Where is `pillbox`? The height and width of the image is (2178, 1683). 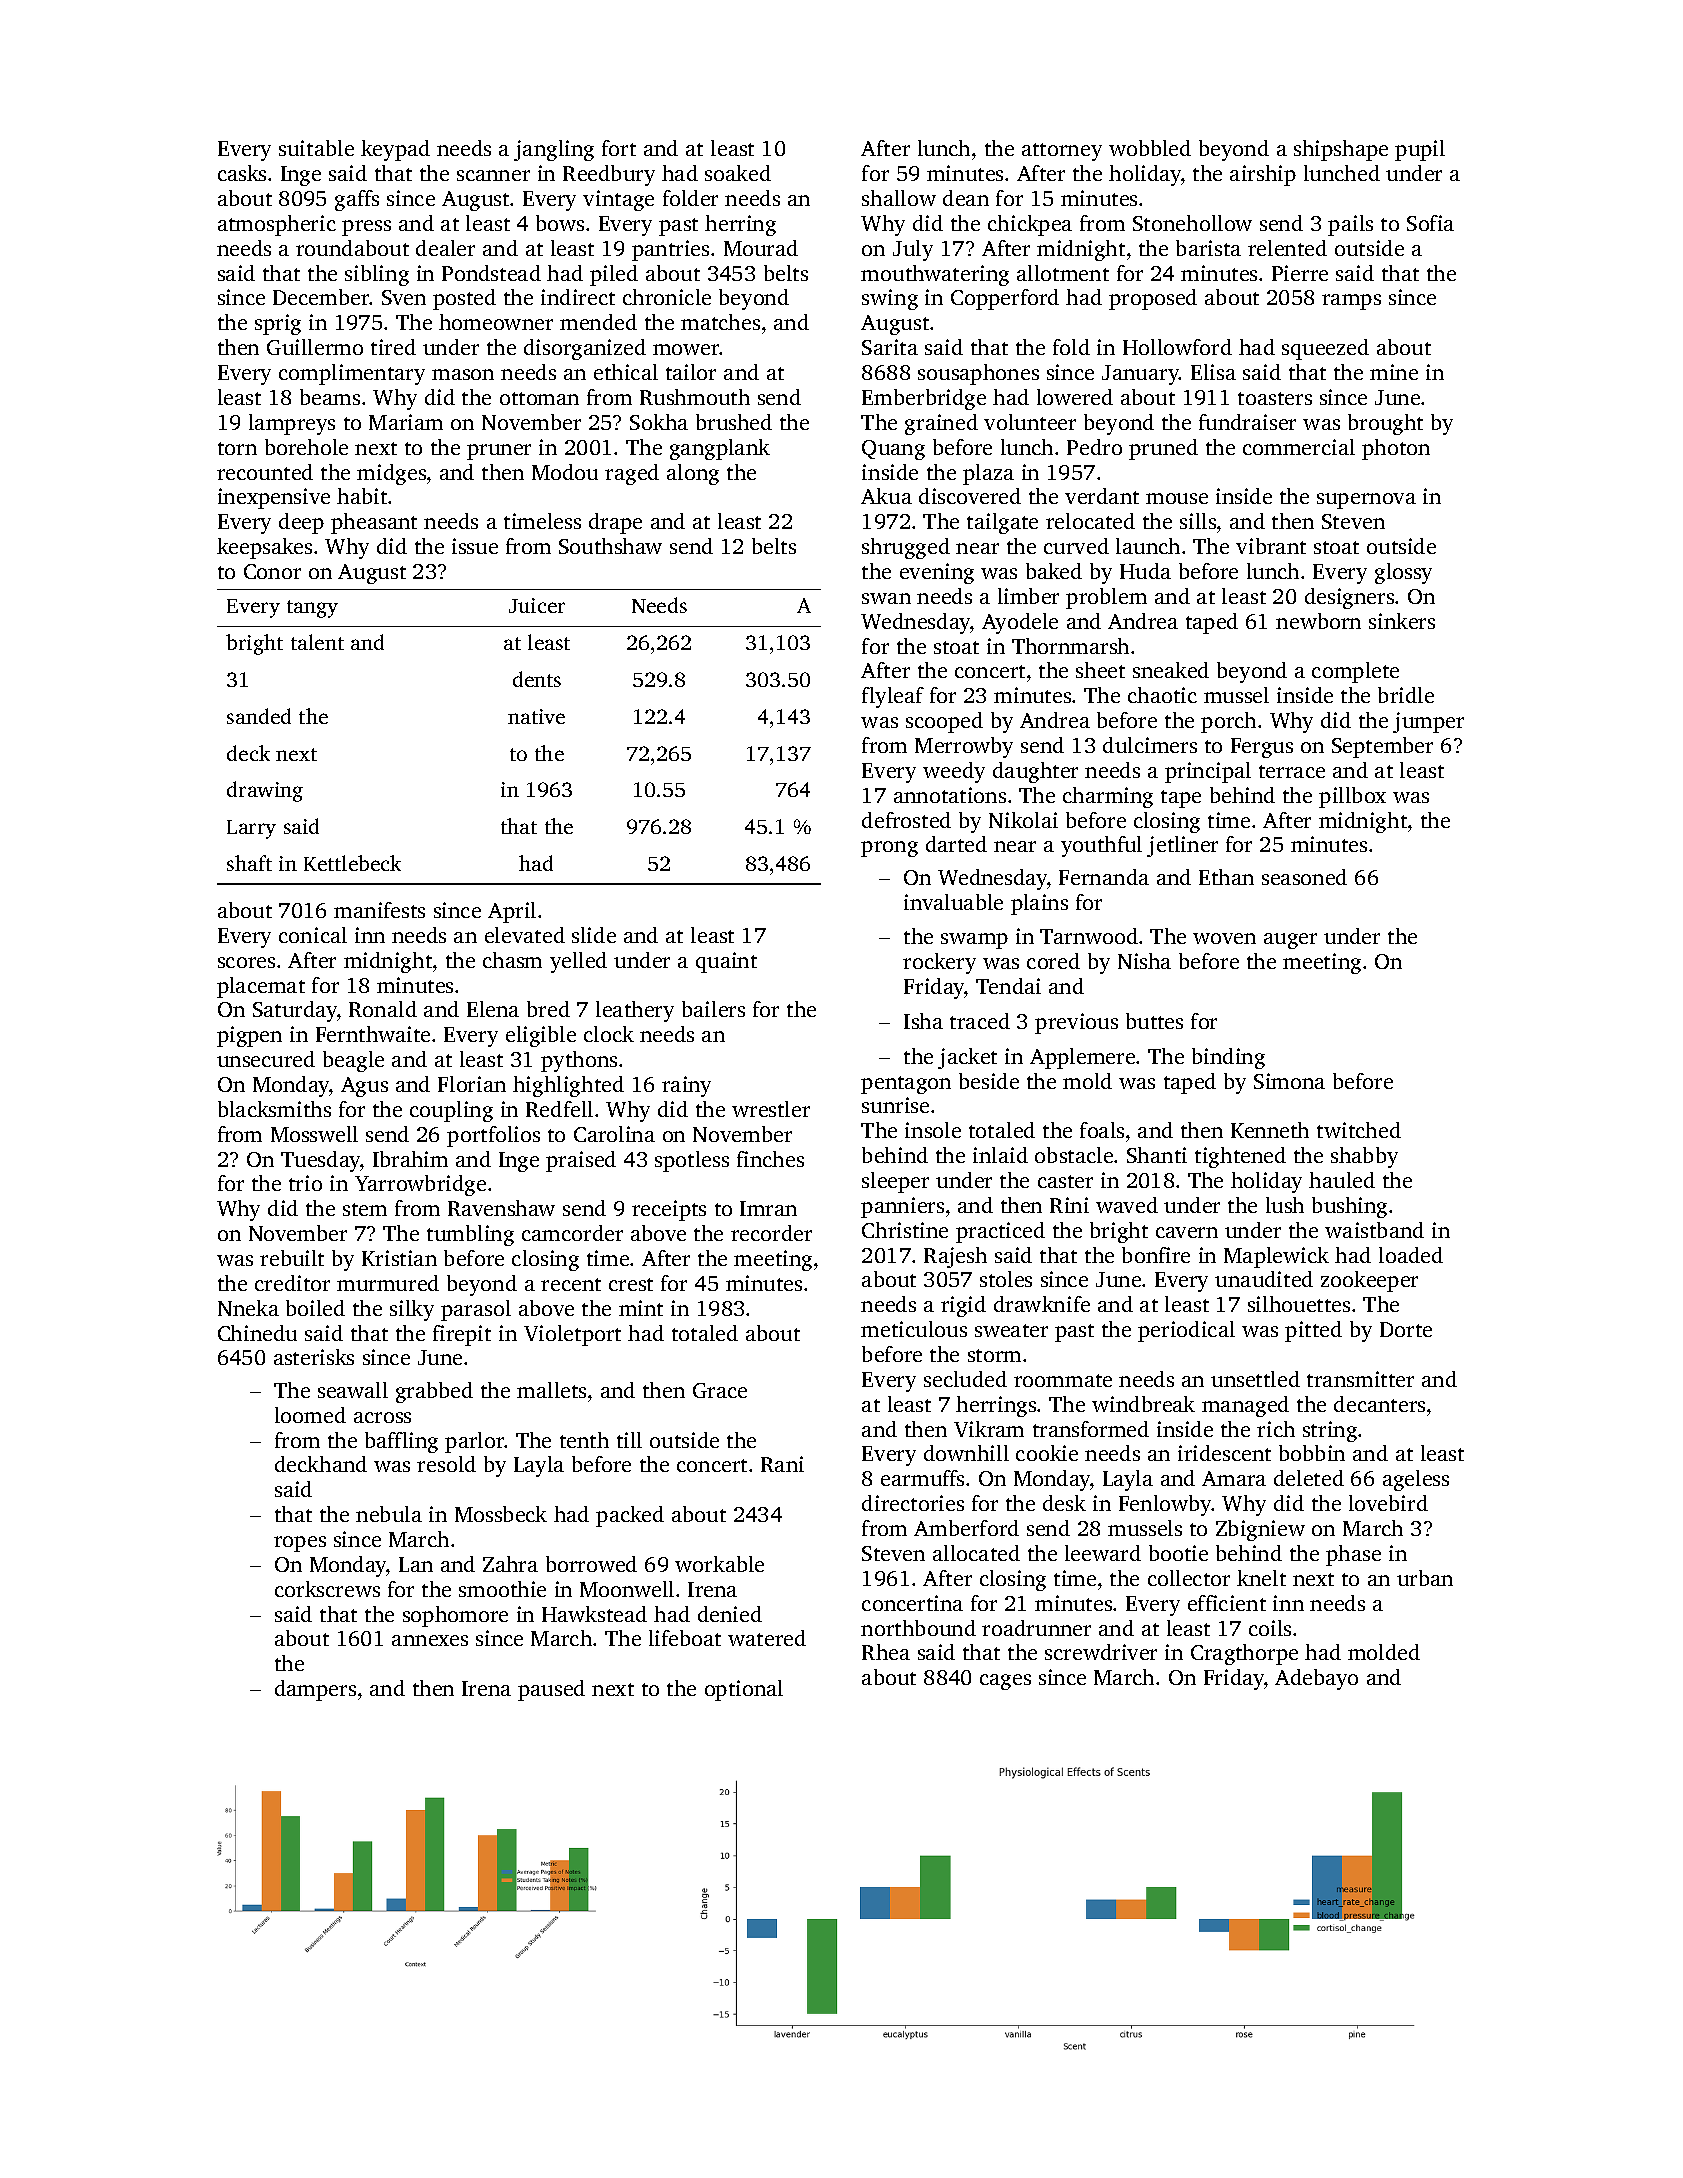 pillbox is located at coordinates (1352, 797).
